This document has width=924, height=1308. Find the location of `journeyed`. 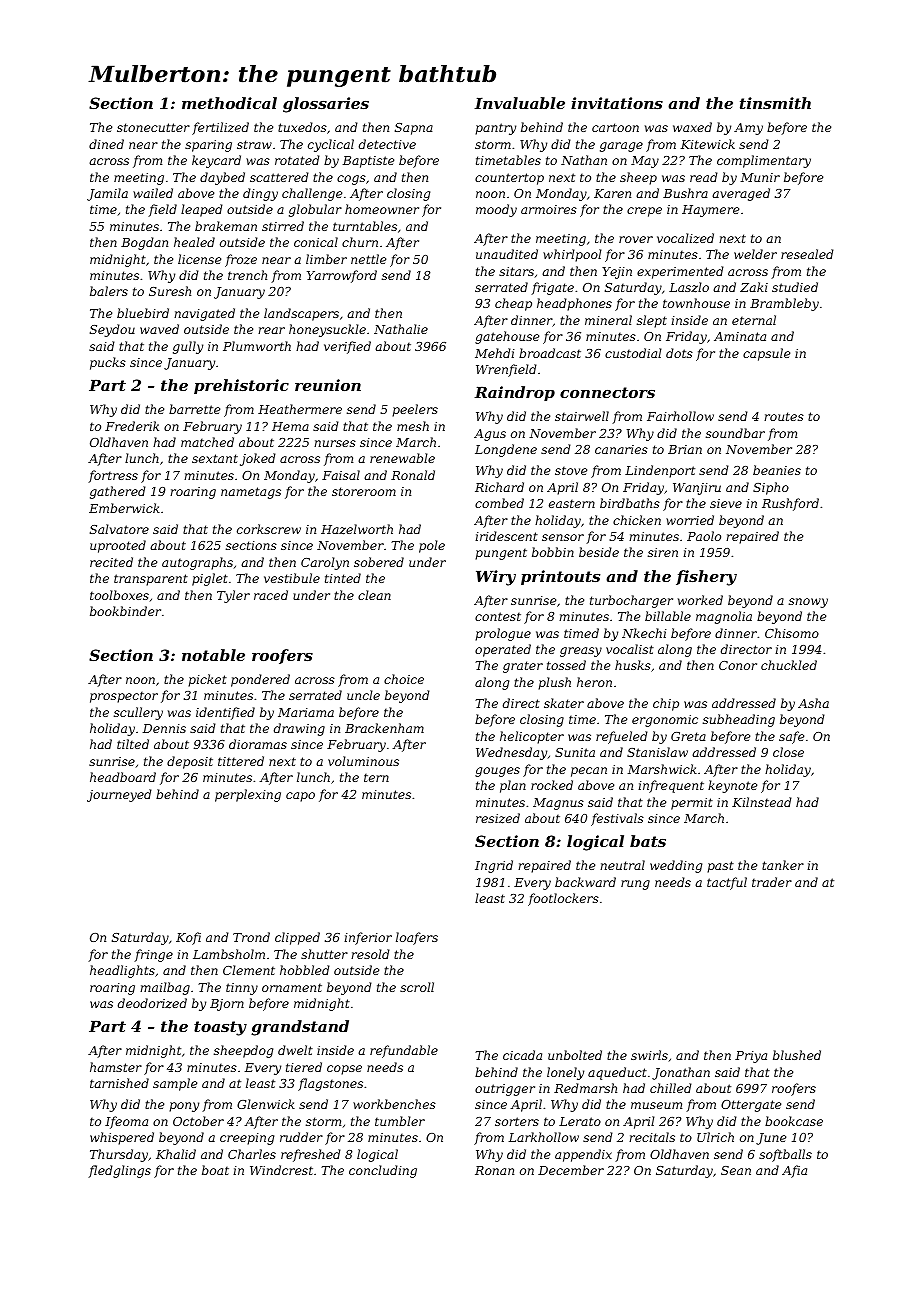

journeyed is located at coordinates (119, 795).
